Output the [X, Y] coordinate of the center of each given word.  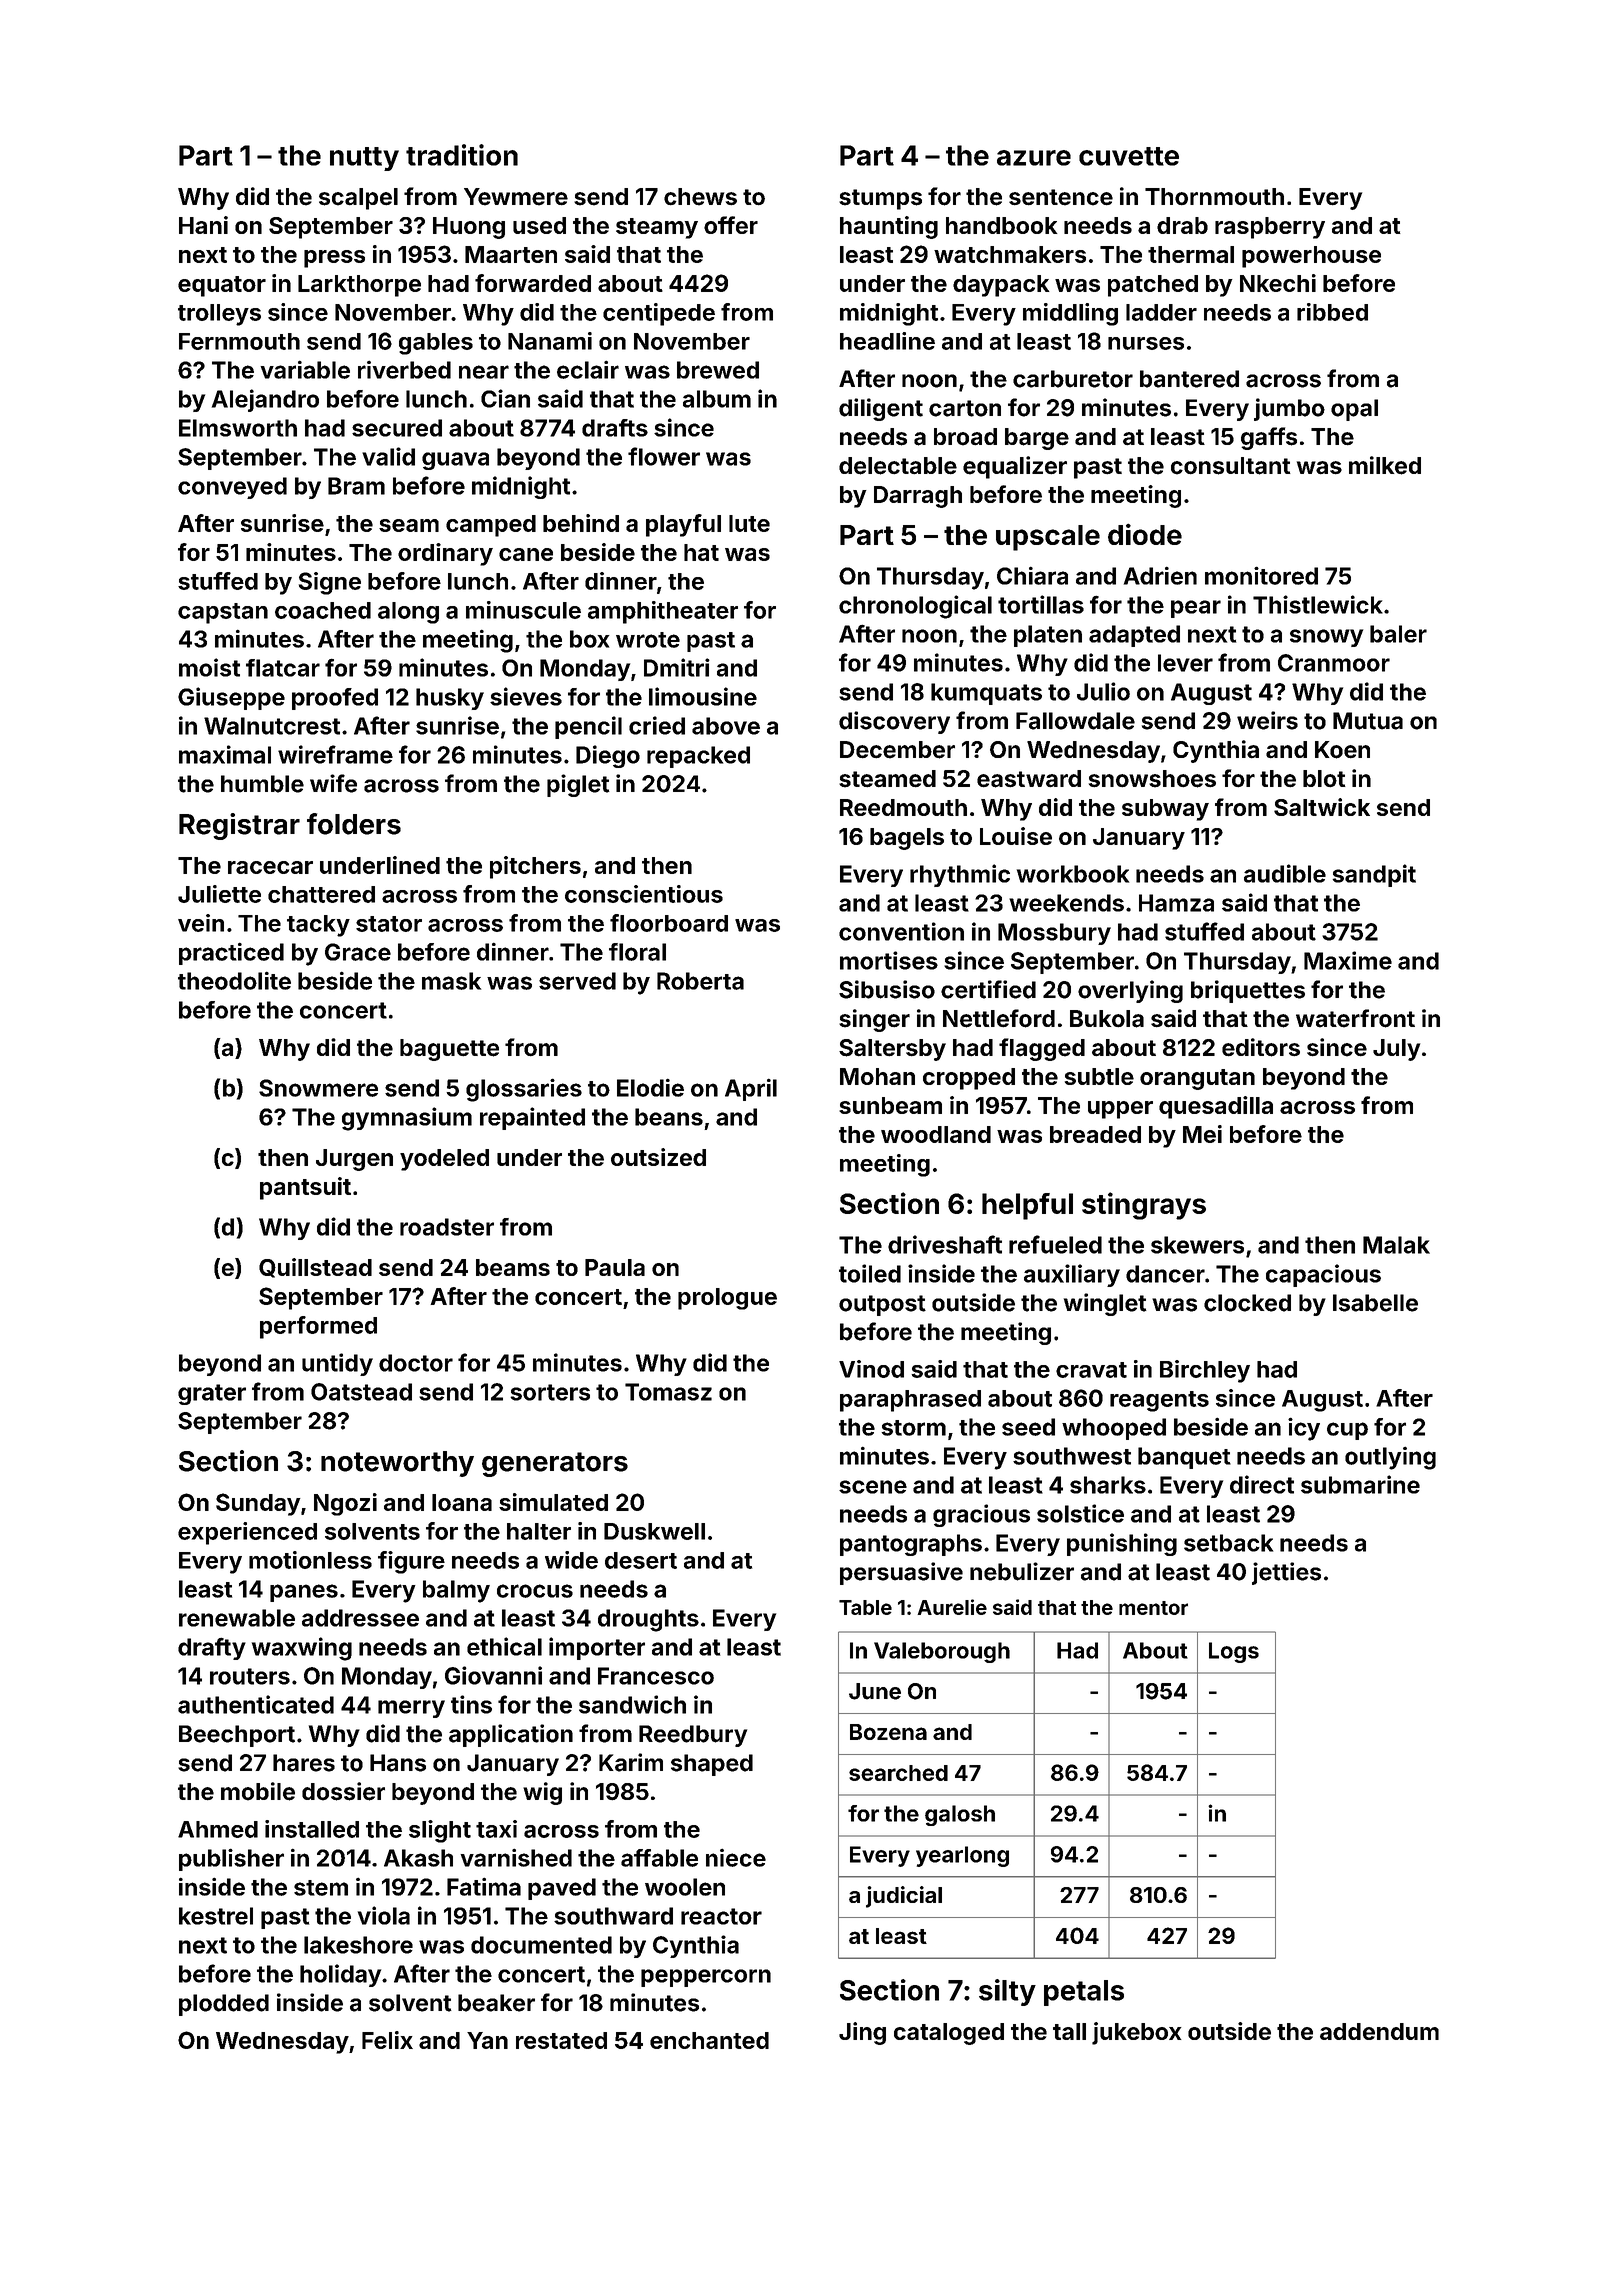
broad [965, 437]
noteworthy [397, 1464]
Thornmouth [1214, 197]
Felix [387, 2040]
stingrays [1144, 1206]
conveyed [232, 488]
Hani [203, 225]
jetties [1286, 1573]
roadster [447, 1227]
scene [873, 1487]
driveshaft [945, 1244]
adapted [1134, 636]
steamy [657, 228]
